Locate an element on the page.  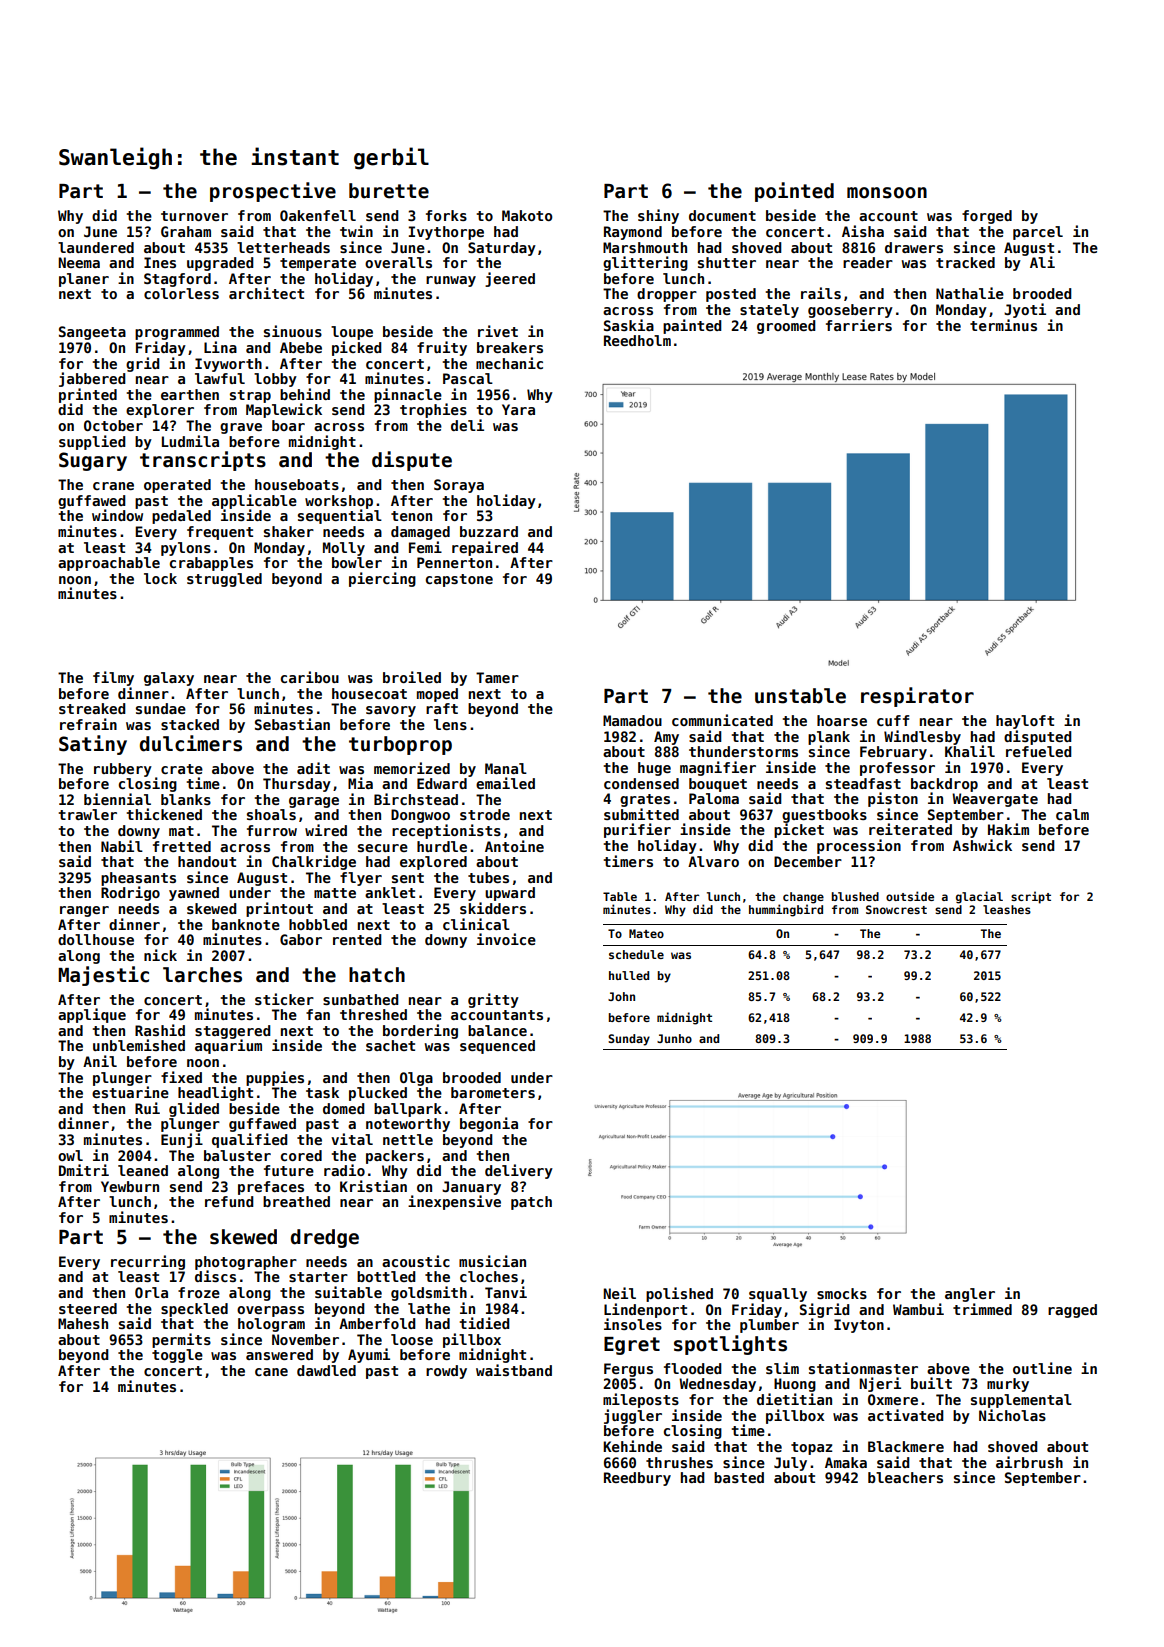
monsoon is located at coordinates (887, 193).
